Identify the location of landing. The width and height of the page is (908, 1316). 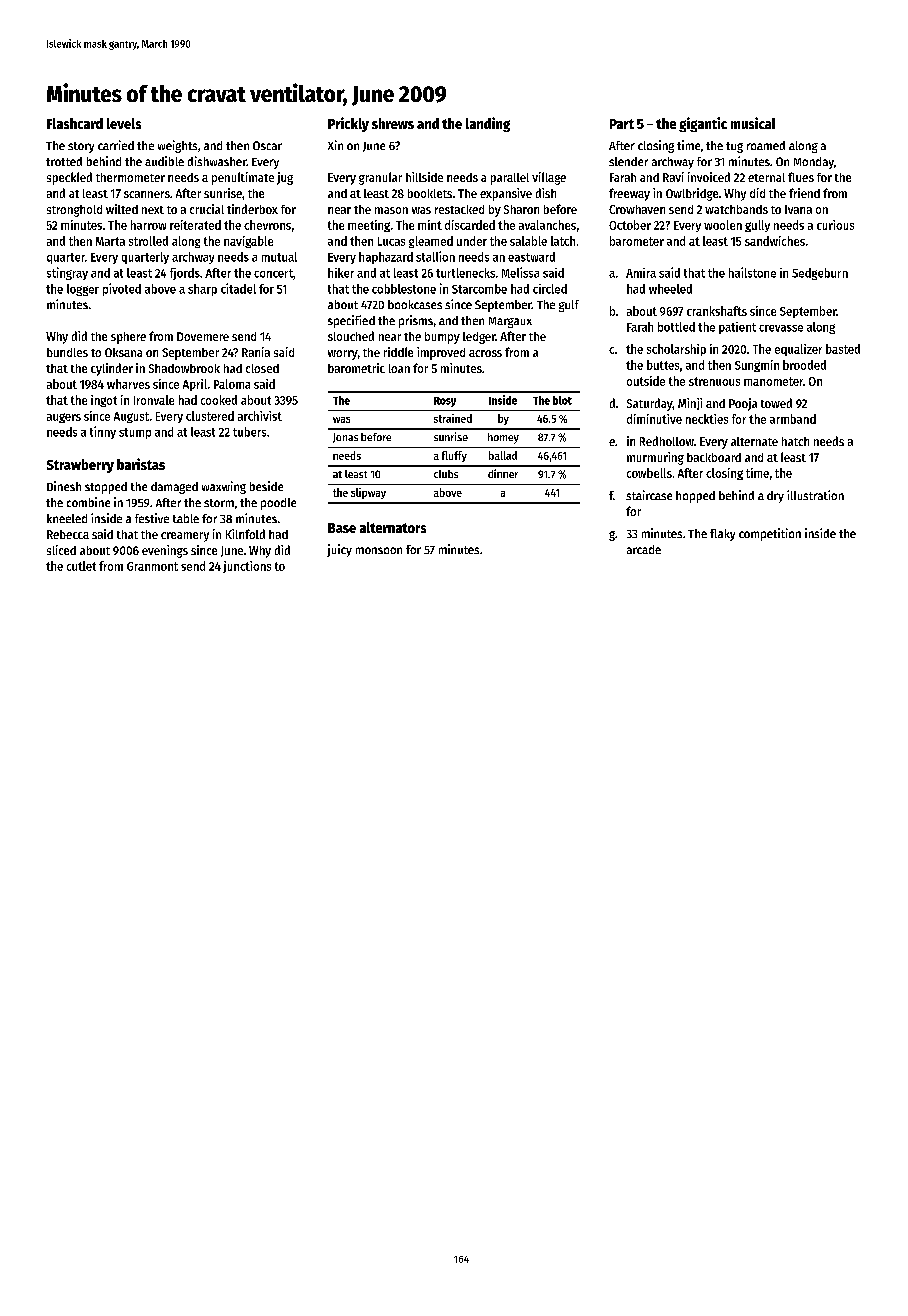
(488, 124).
